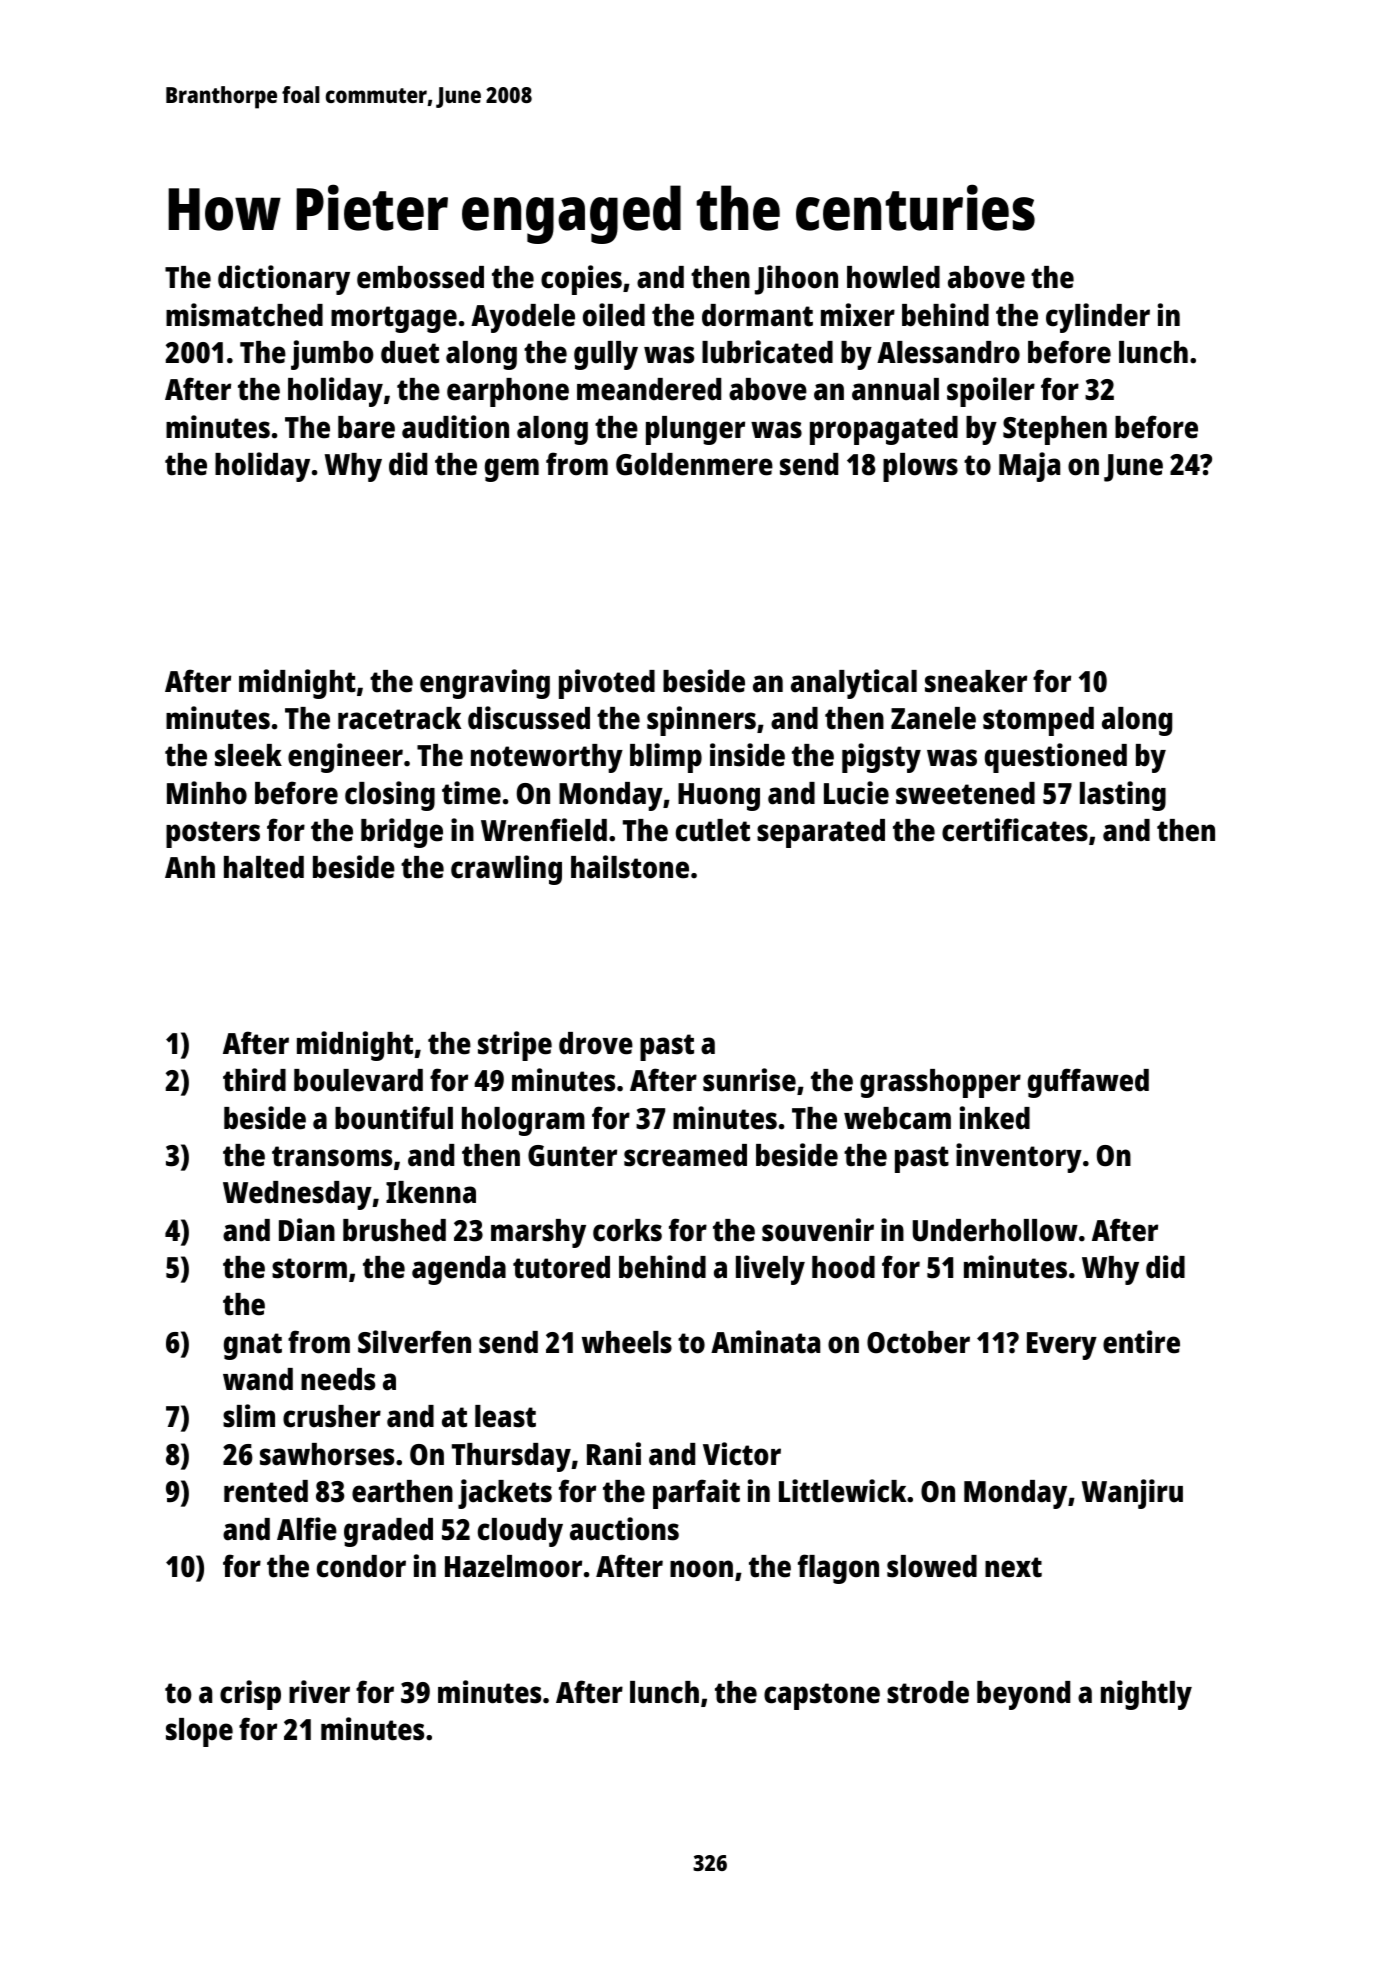  I want to click on Dian, so click(307, 1230).
